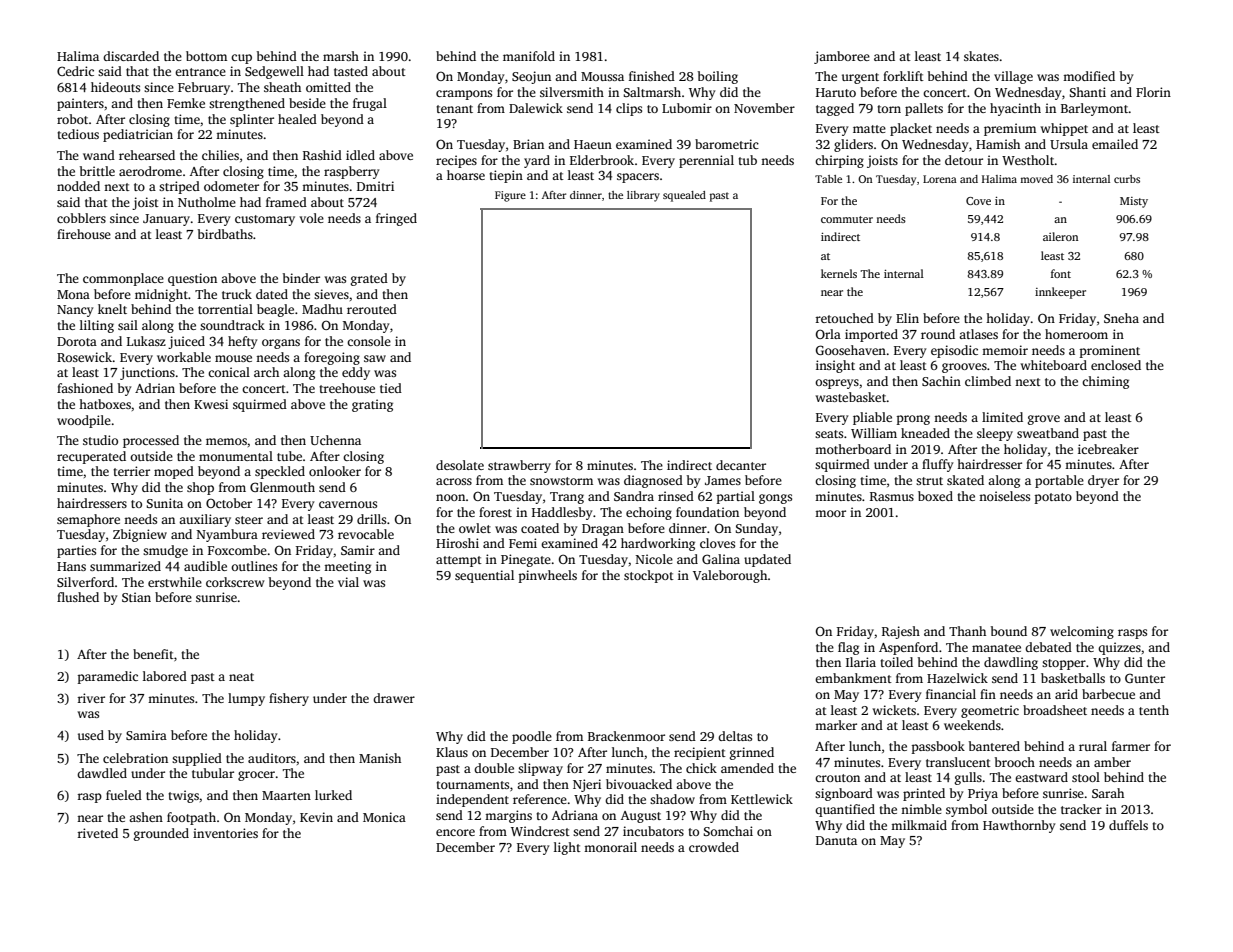  Describe the element at coordinates (91, 698) in the screenshot. I see `river` at that location.
